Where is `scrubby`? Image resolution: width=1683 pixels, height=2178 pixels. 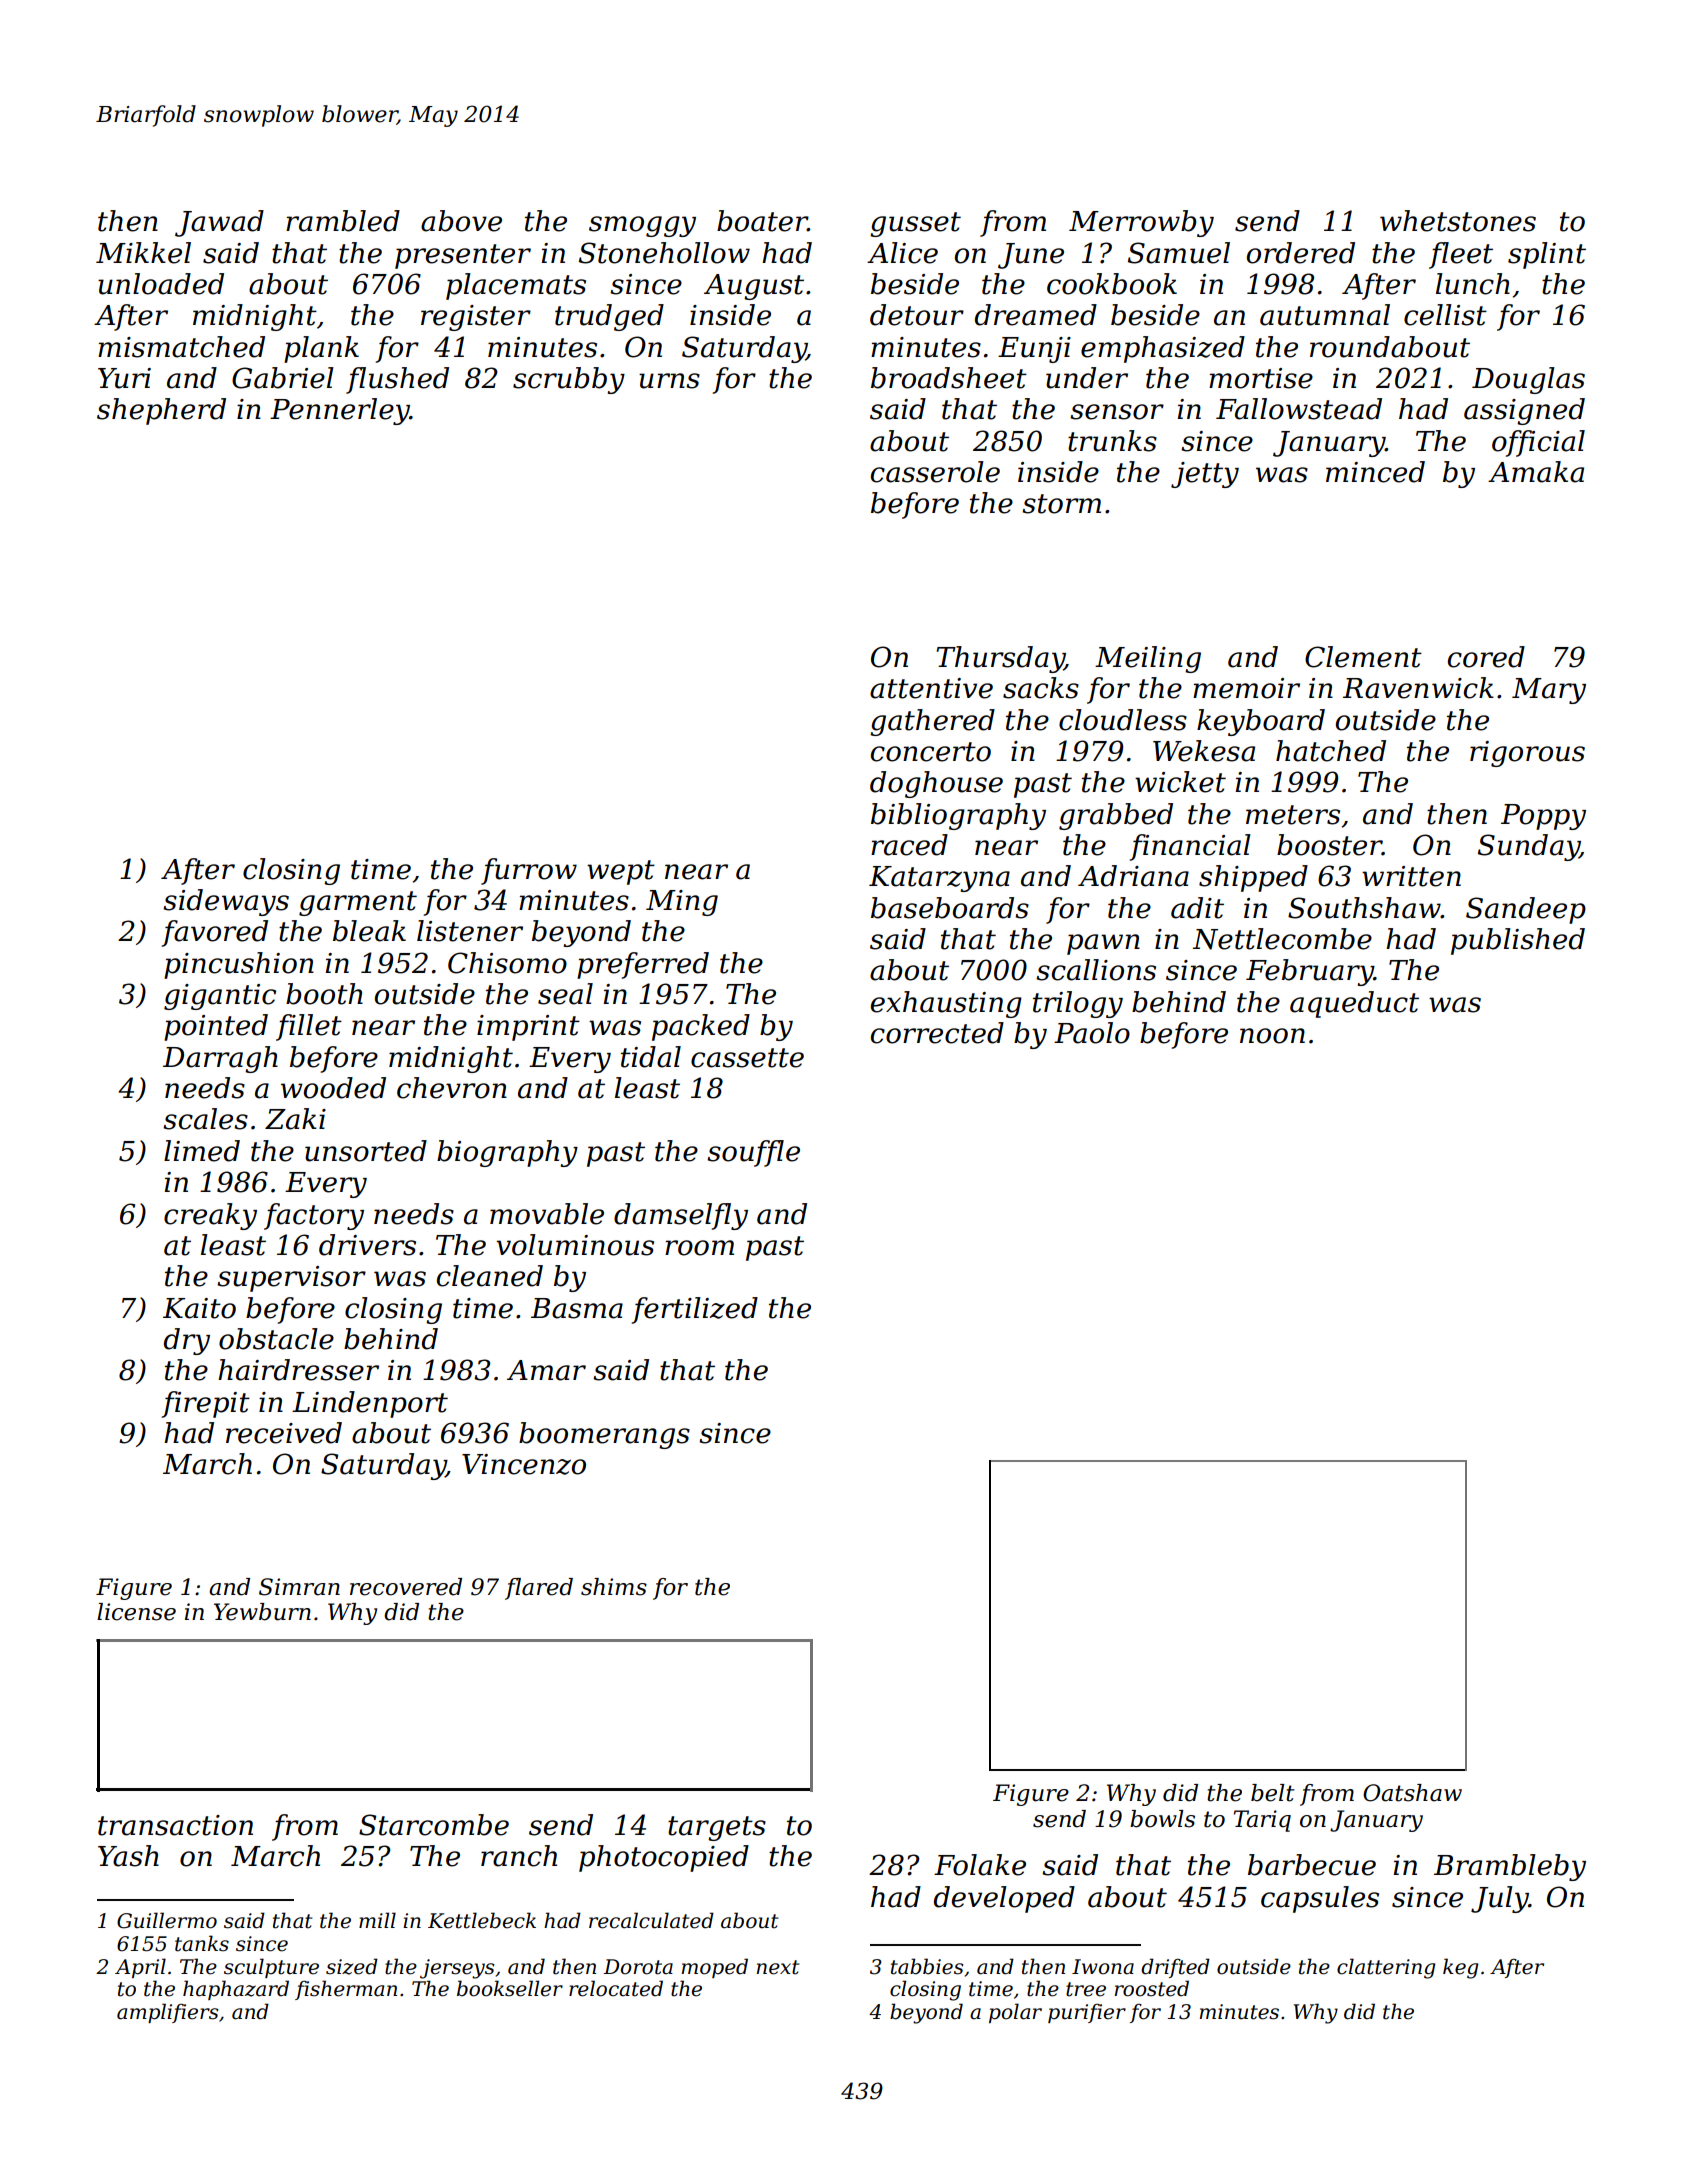 scrubby is located at coordinates (569, 380).
